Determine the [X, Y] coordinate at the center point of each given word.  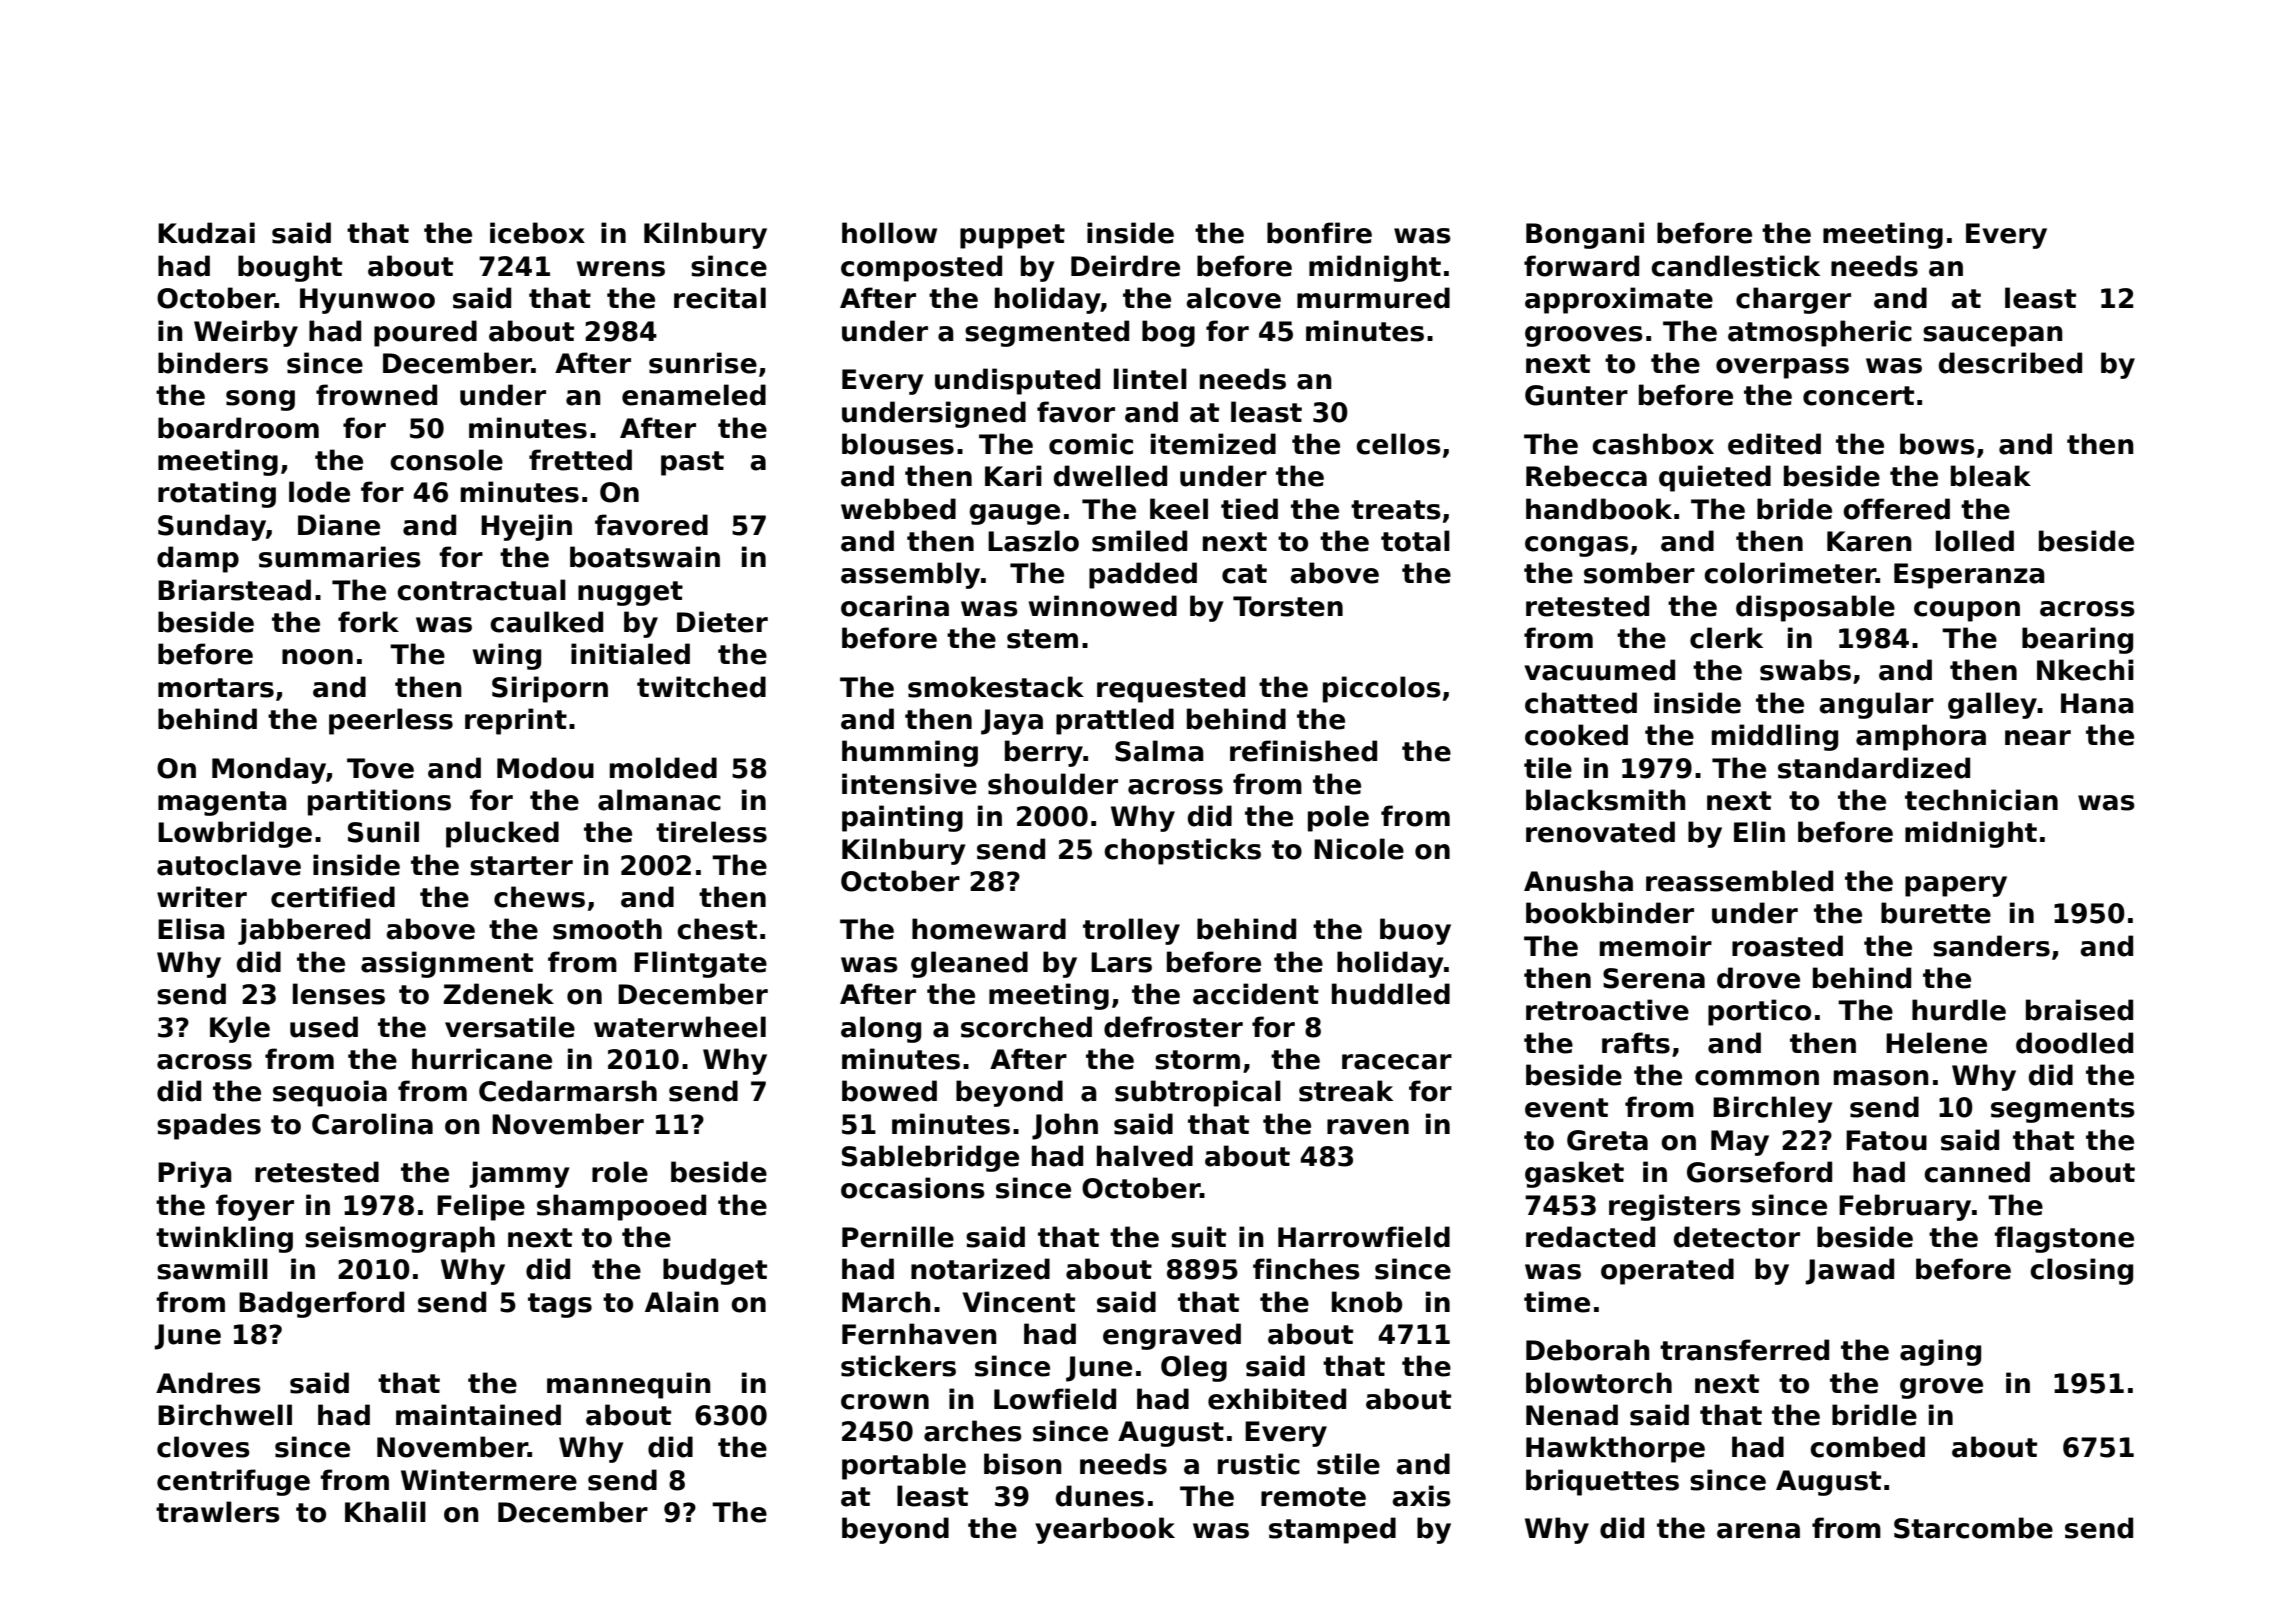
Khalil [385, 1512]
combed [1867, 1447]
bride [1794, 509]
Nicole [1359, 849]
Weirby [246, 333]
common [1757, 1078]
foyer [255, 1207]
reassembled [1739, 881]
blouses [898, 444]
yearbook [1105, 1530]
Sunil [383, 832]
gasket [1574, 1174]
